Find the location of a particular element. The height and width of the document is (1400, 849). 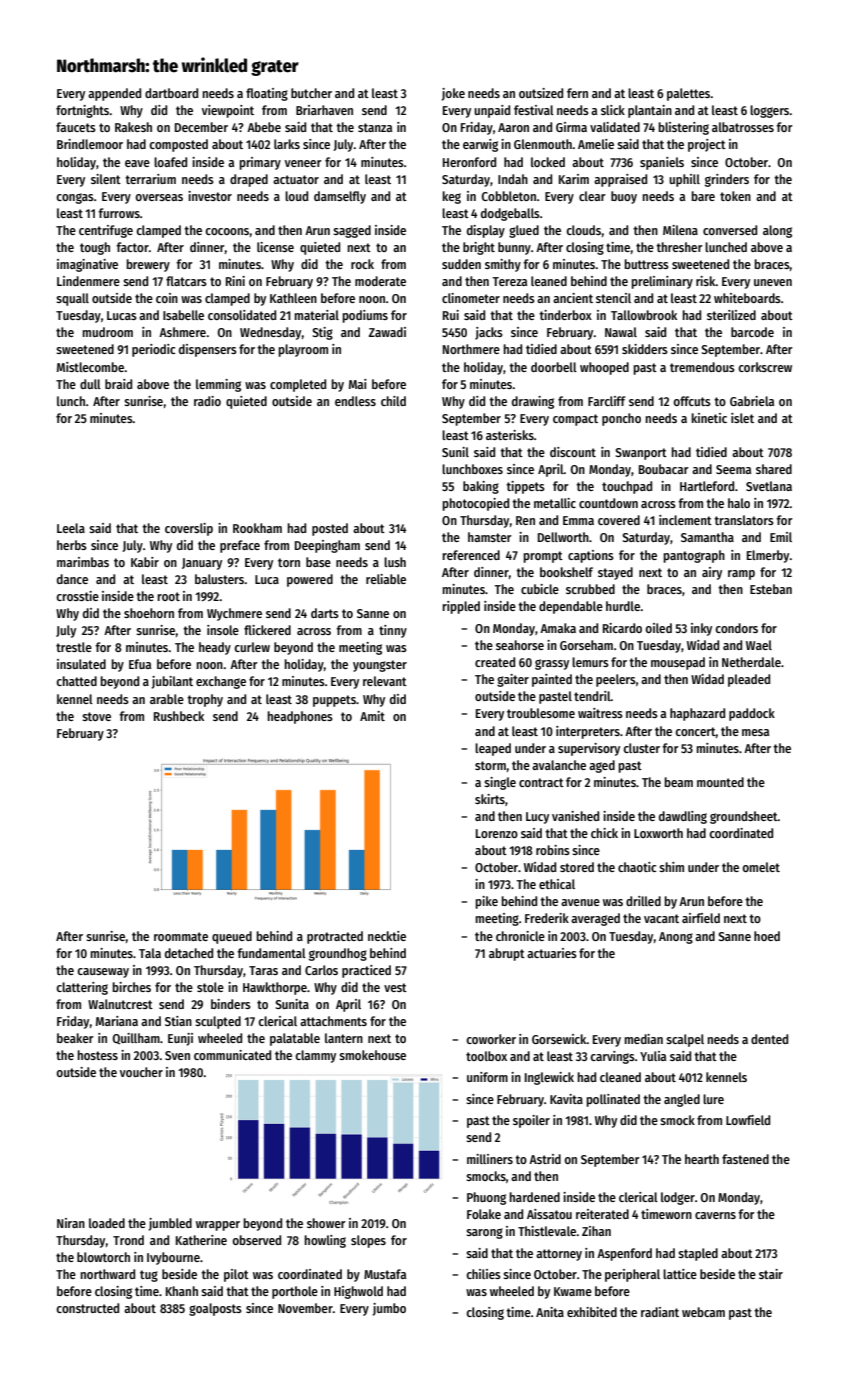

smokehouse is located at coordinates (372, 1055).
